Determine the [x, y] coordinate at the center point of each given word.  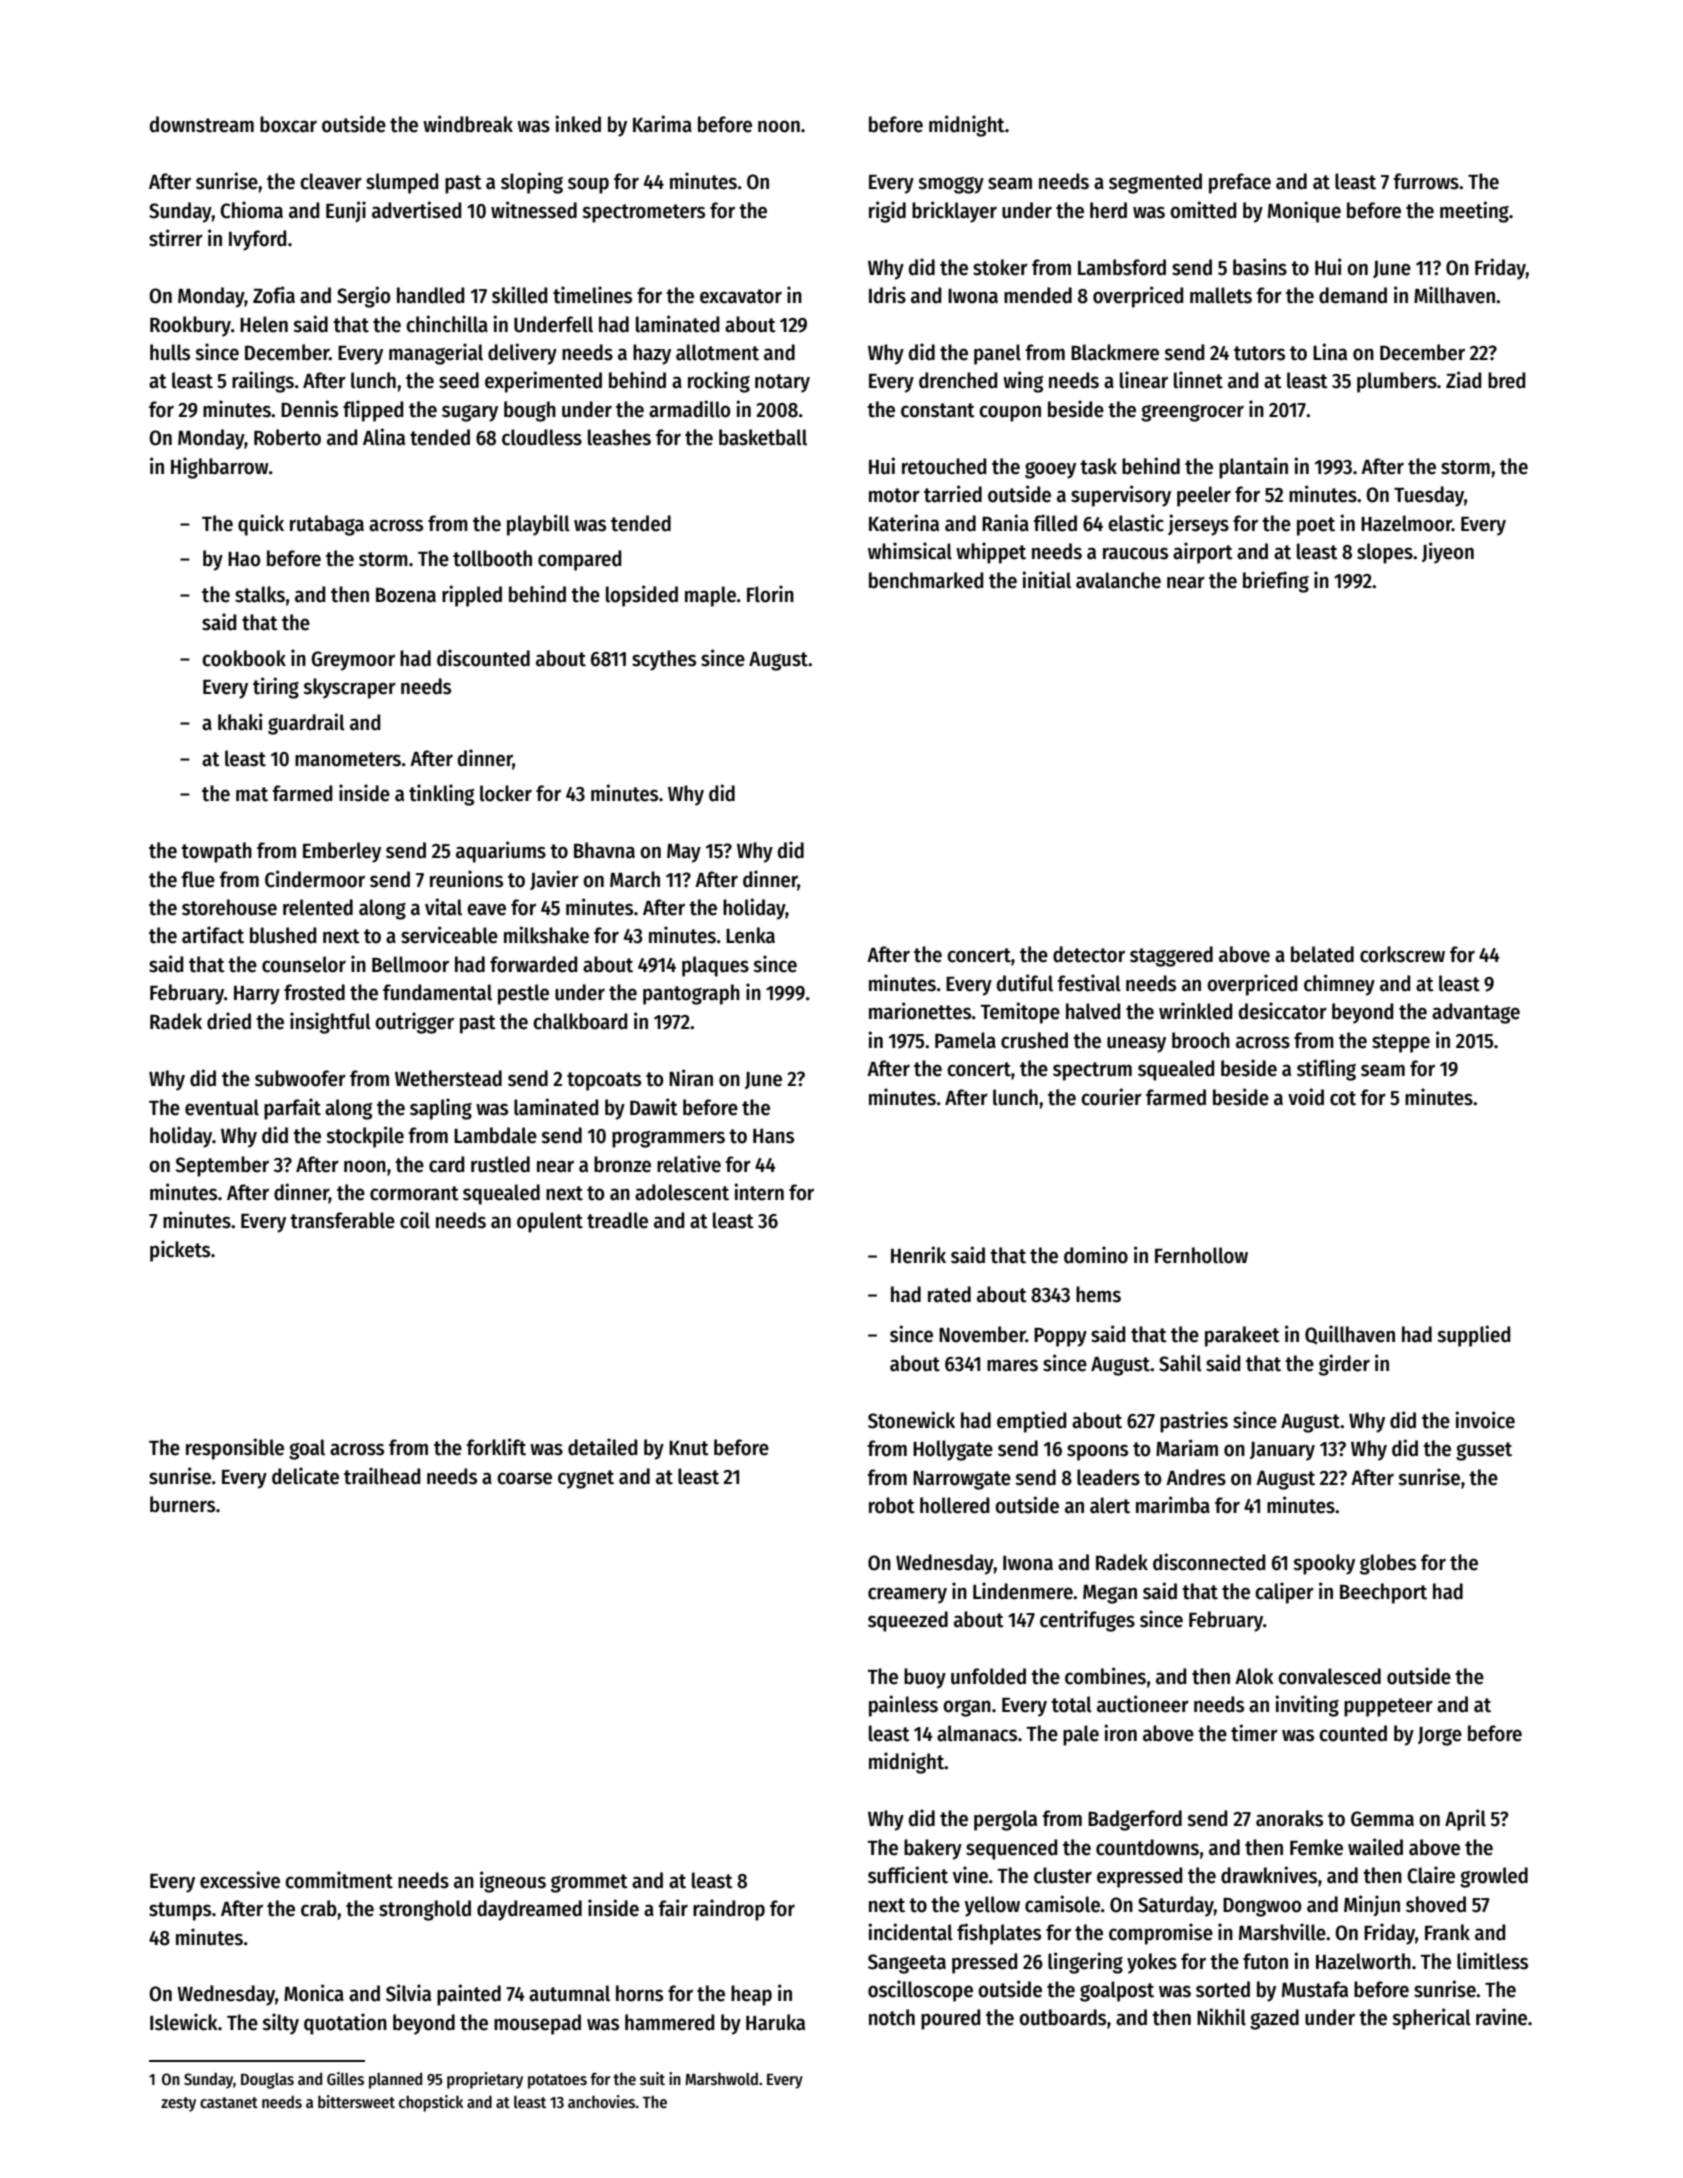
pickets [180, 1251]
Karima [662, 124]
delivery [522, 354]
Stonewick [911, 1420]
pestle [523, 994]
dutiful [1025, 983]
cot [1343, 1098]
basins [1260, 267]
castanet [229, 2102]
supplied [1473, 1336]
